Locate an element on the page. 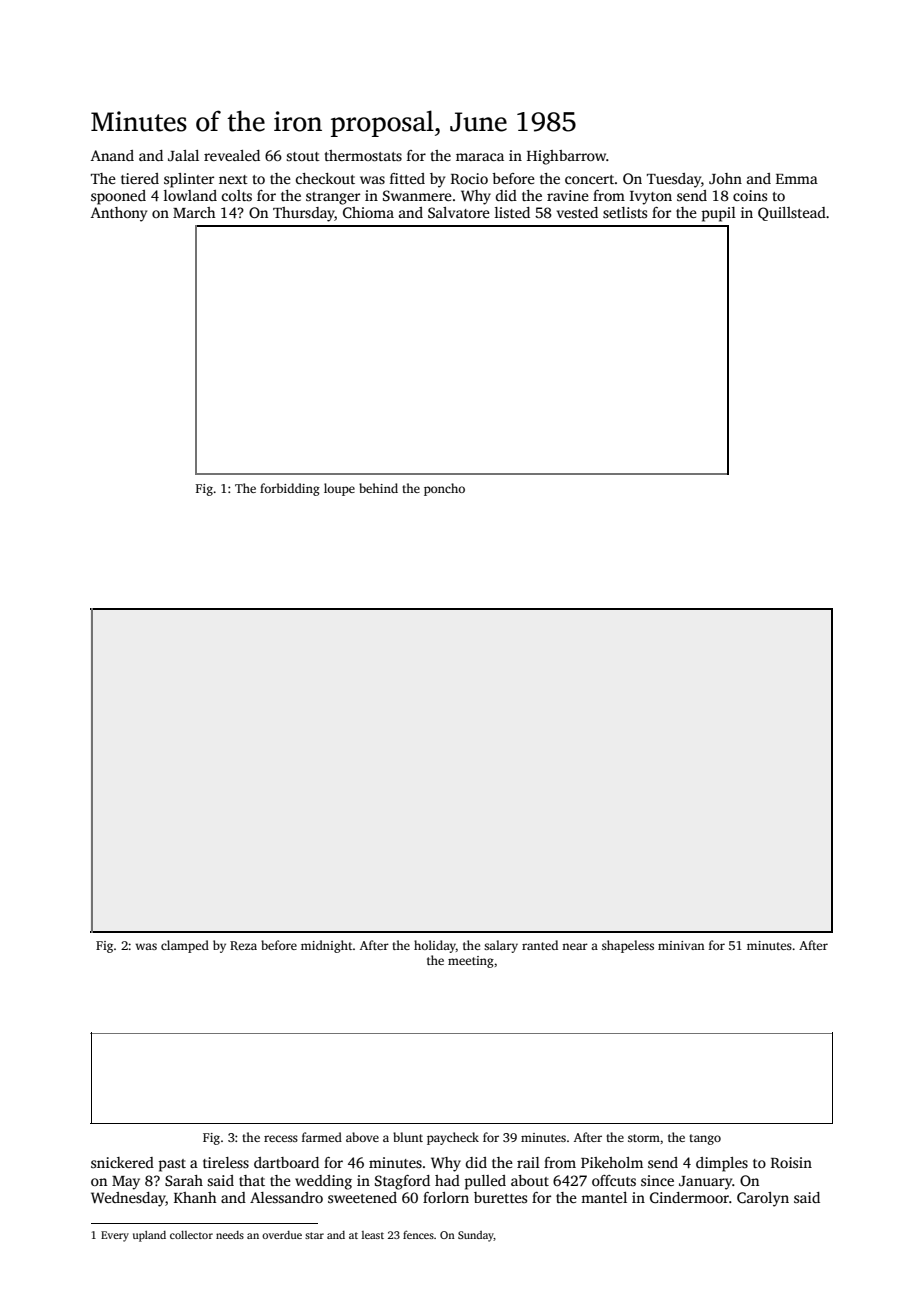 This image has height=1308, width=924. March is located at coordinates (194, 212).
